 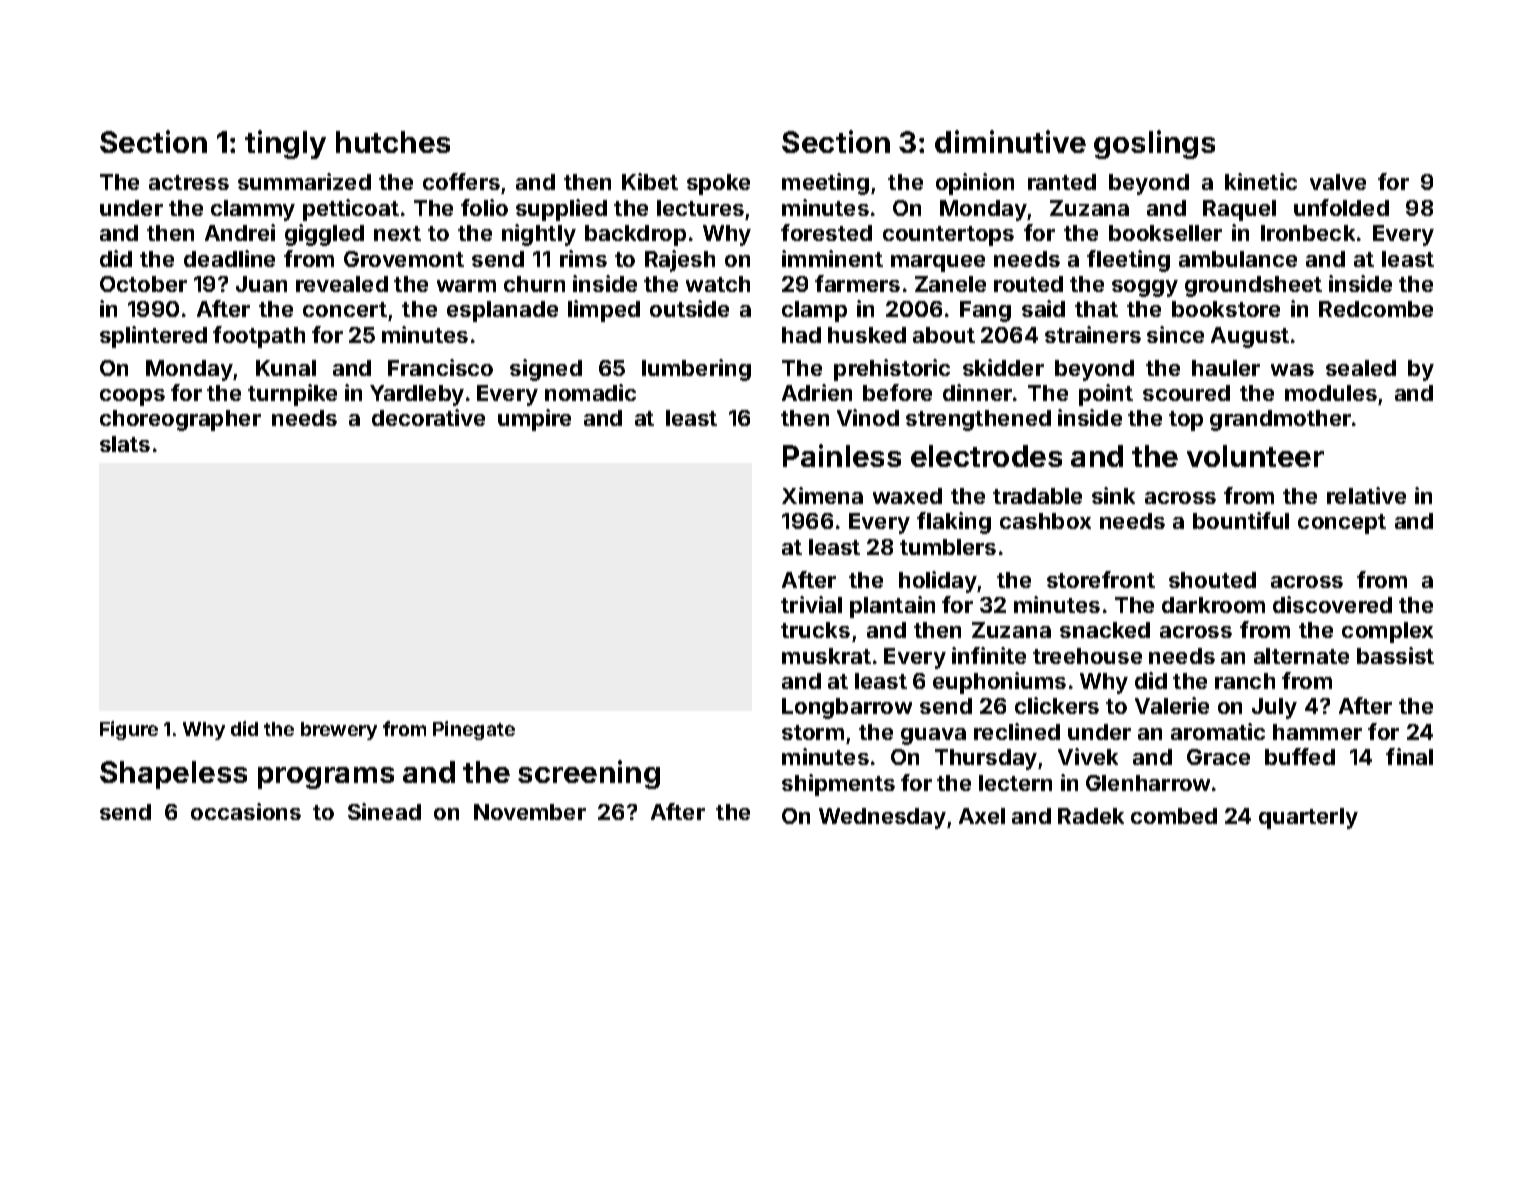 What do you see at coordinates (143, 284) in the screenshot?
I see `October` at bounding box center [143, 284].
